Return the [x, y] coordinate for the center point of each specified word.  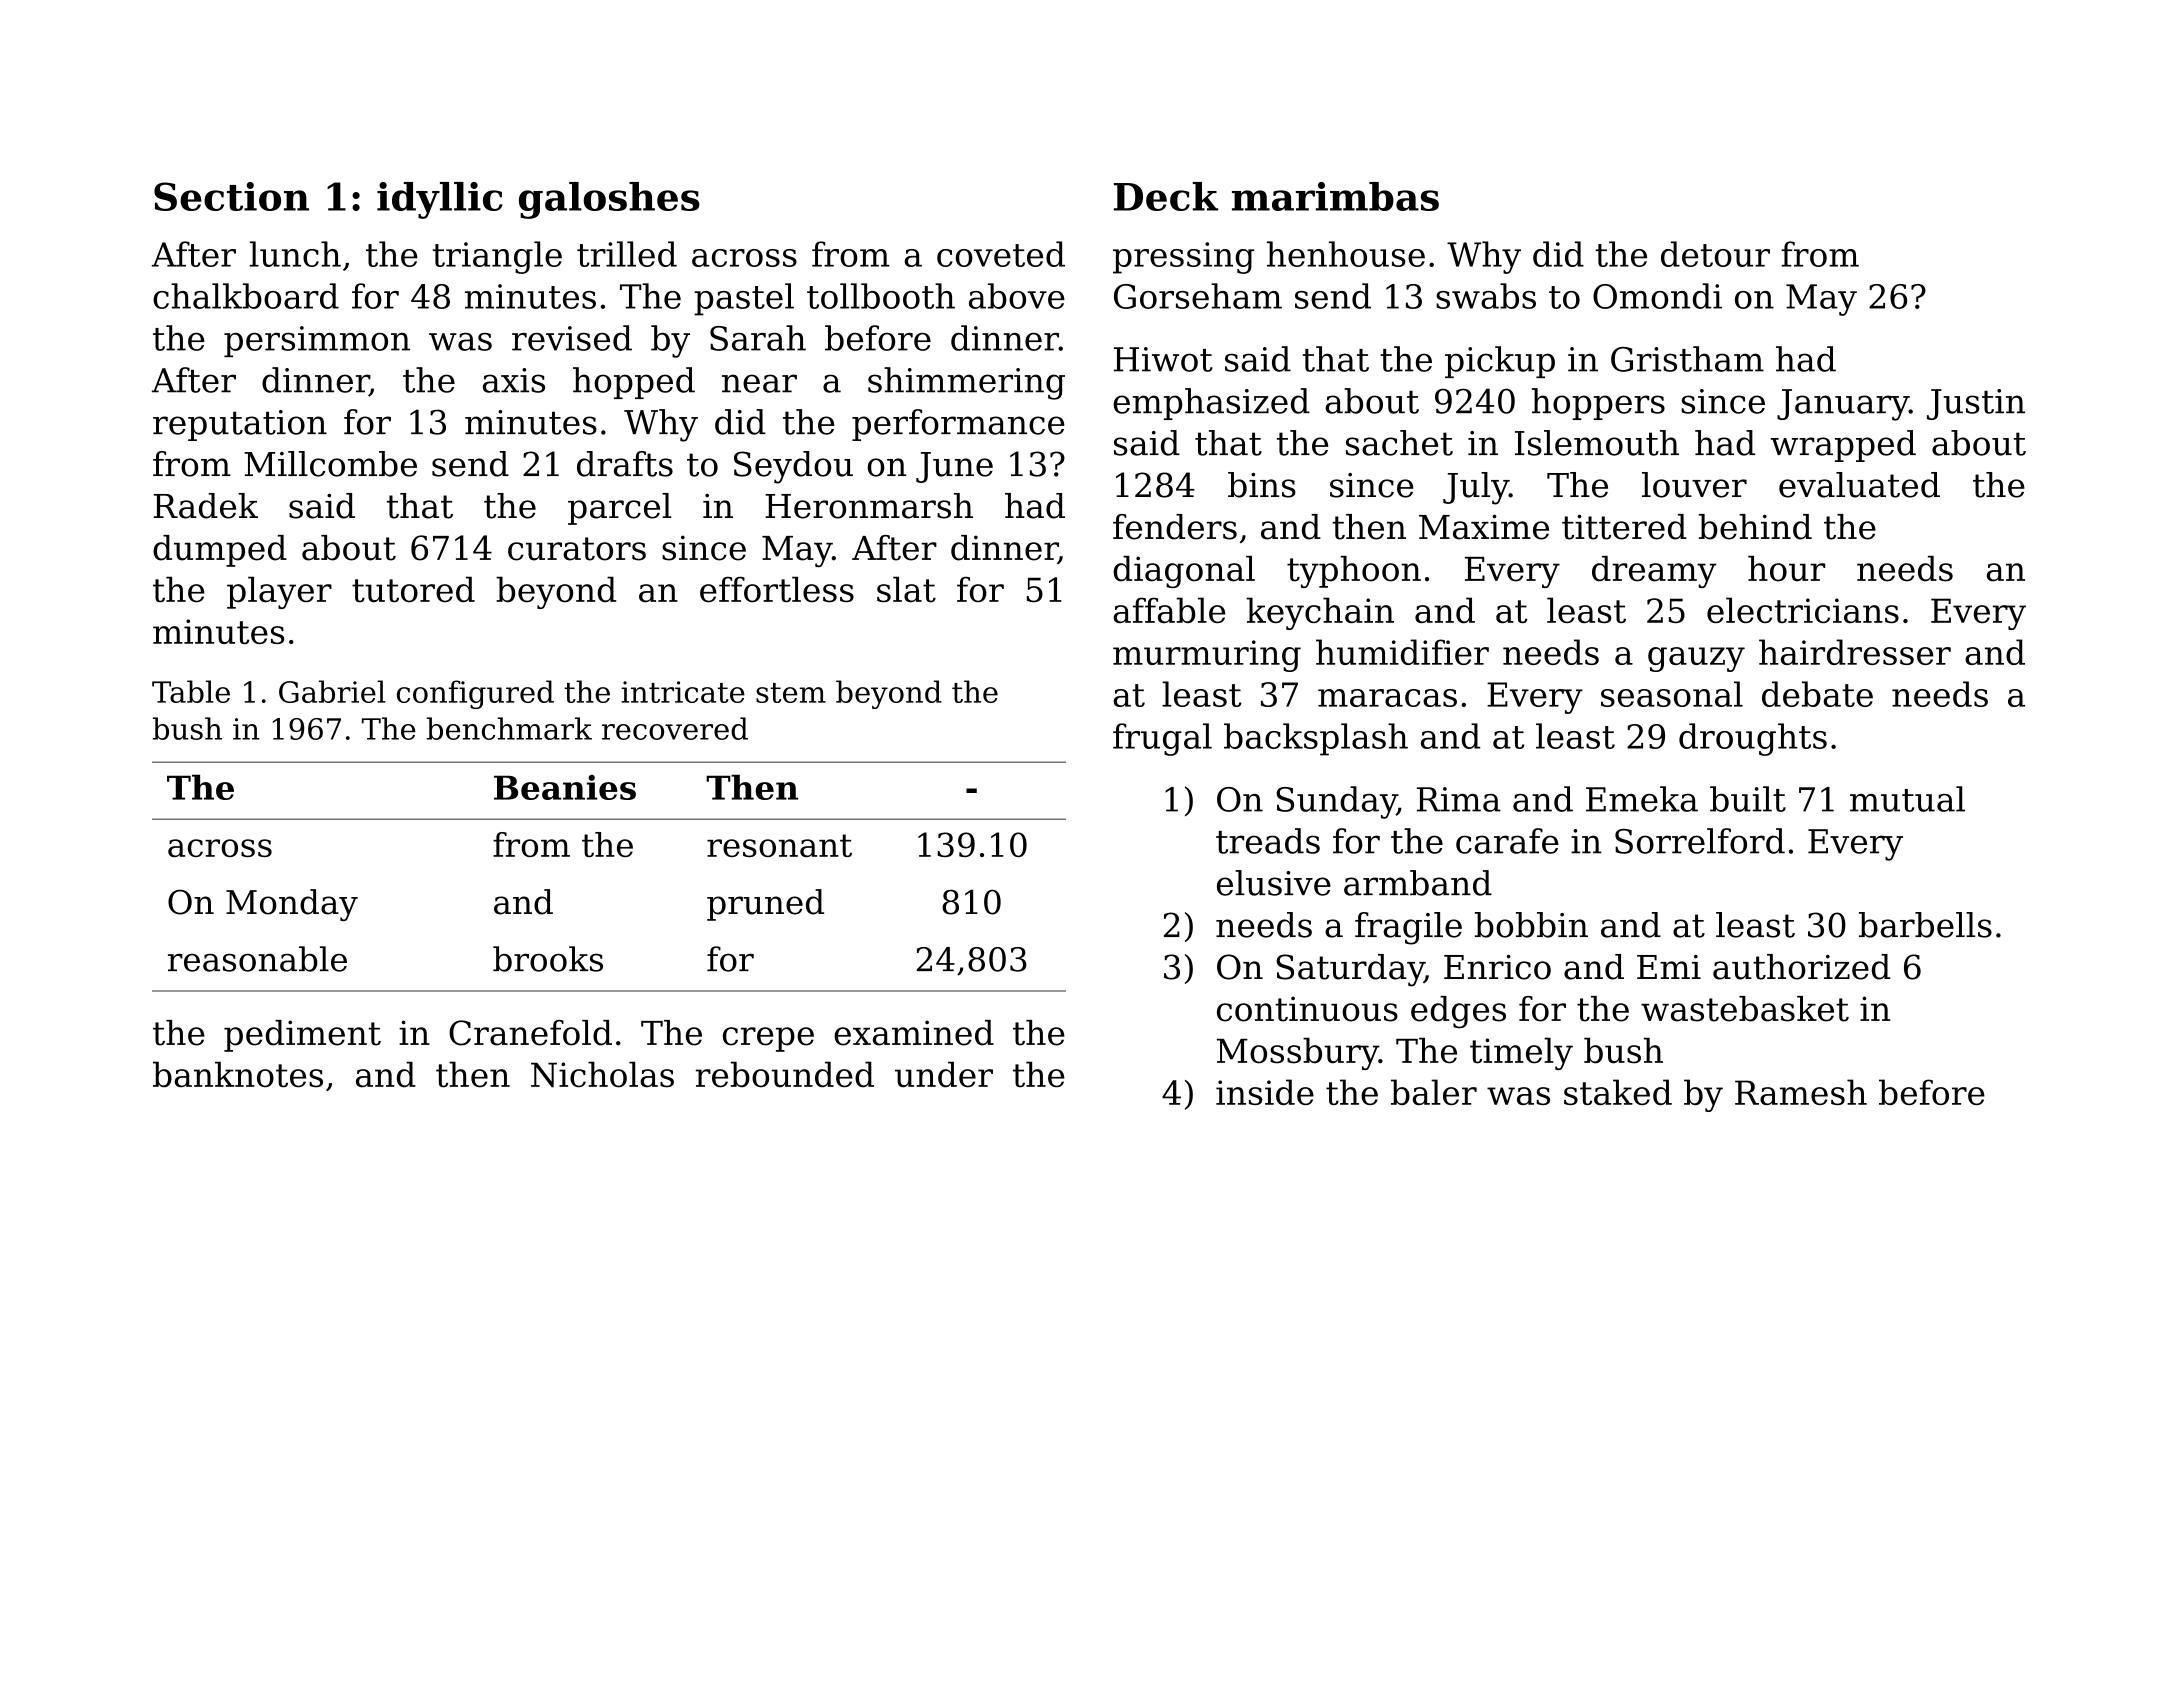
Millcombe [330, 464]
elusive [1274, 883]
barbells [1925, 925]
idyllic [440, 200]
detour [1715, 254]
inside [1265, 1092]
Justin [1976, 404]
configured [475, 694]
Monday [292, 905]
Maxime [1484, 527]
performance [958, 425]
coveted [1001, 254]
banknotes [238, 1074]
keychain [1320, 613]
